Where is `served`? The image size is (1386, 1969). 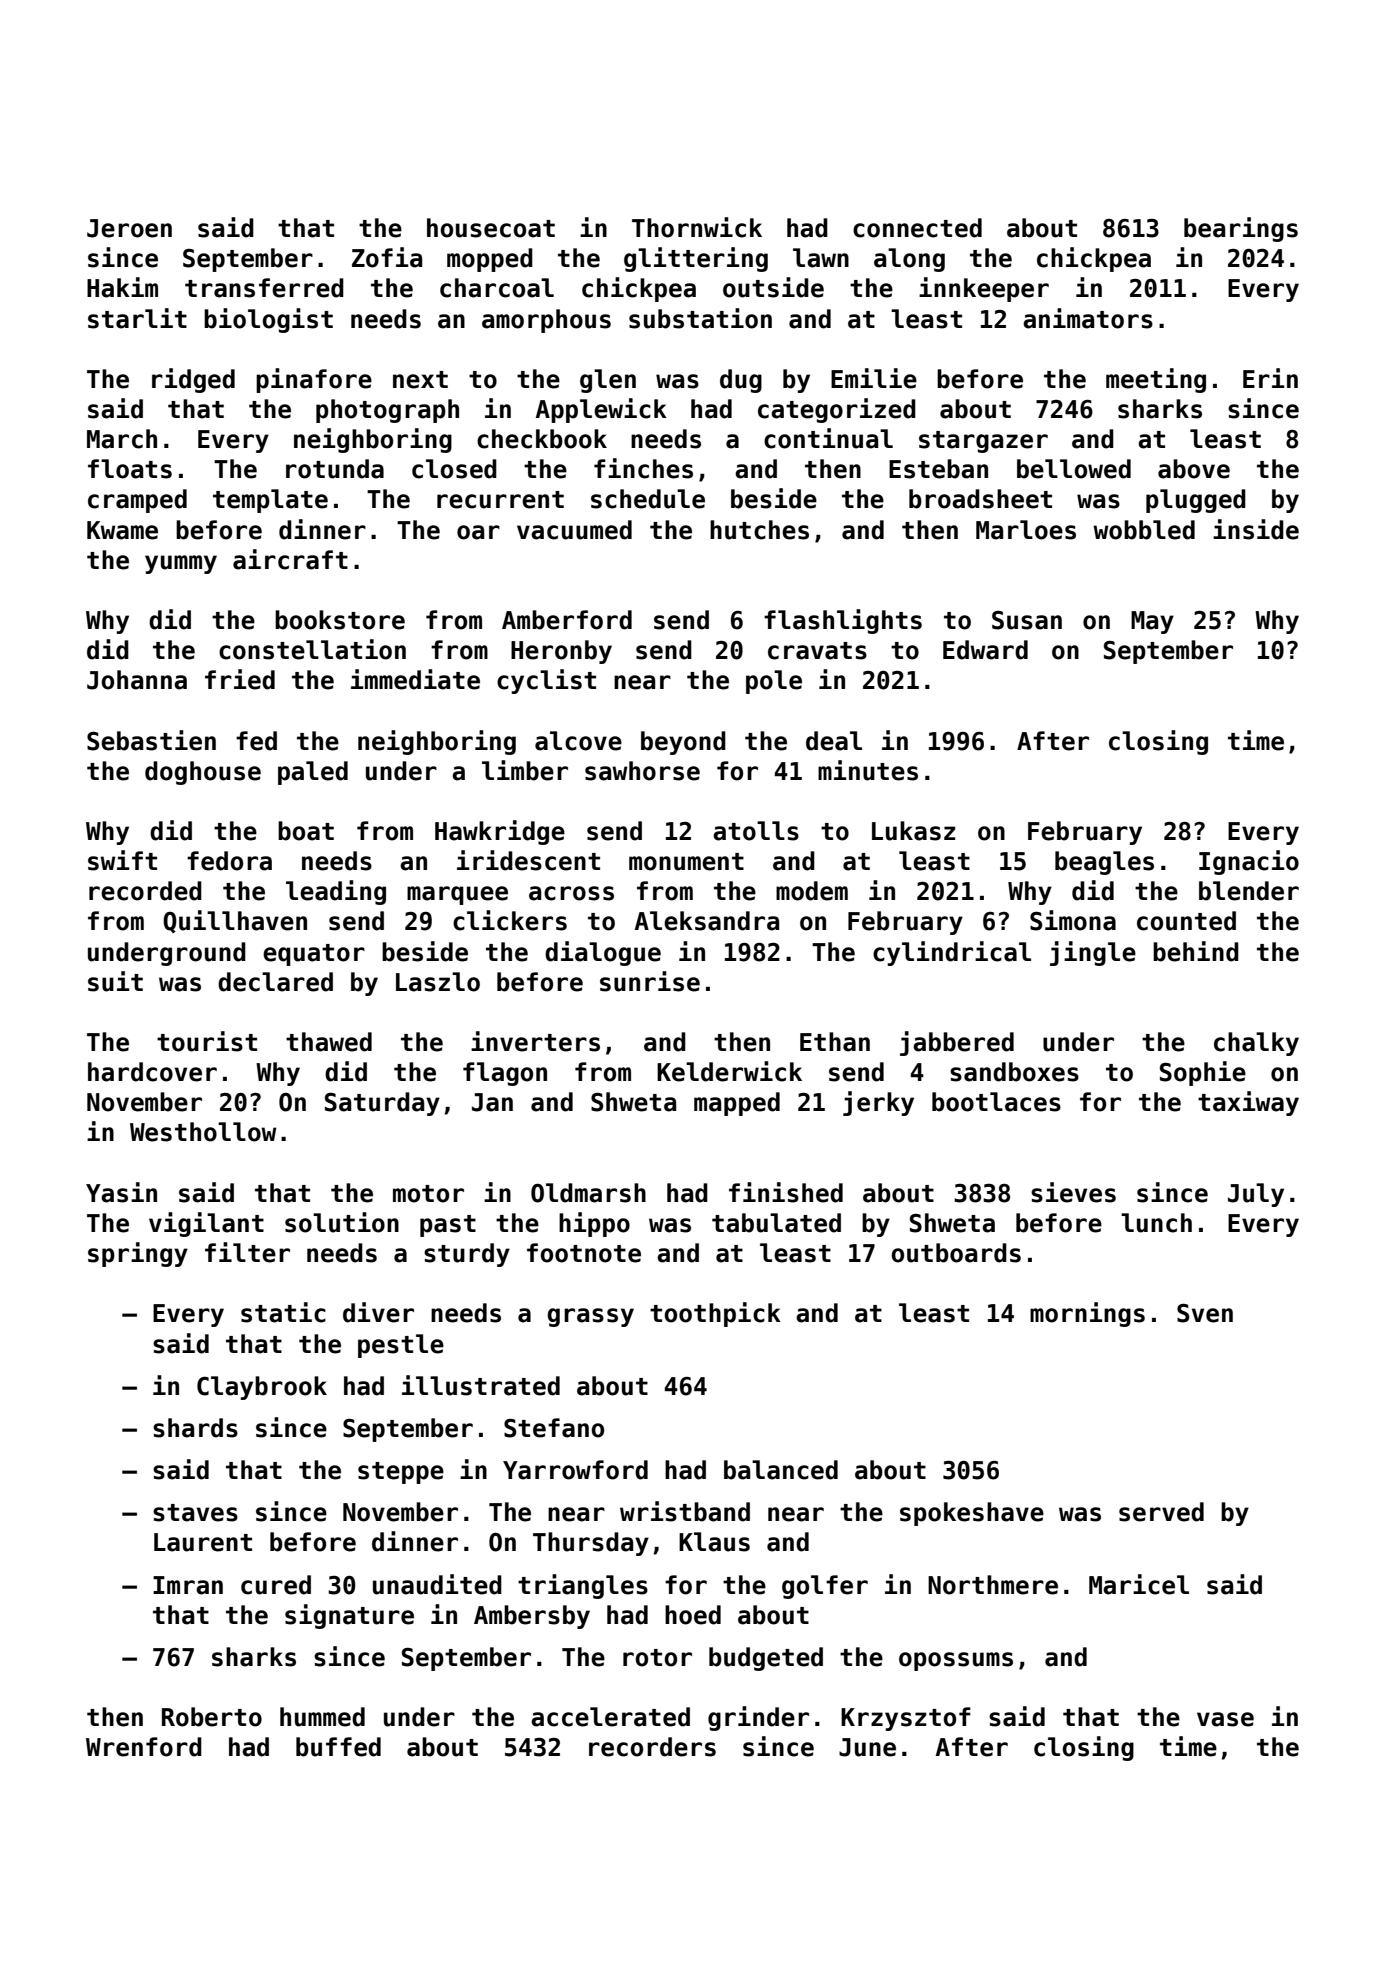
served is located at coordinates (1161, 1512).
